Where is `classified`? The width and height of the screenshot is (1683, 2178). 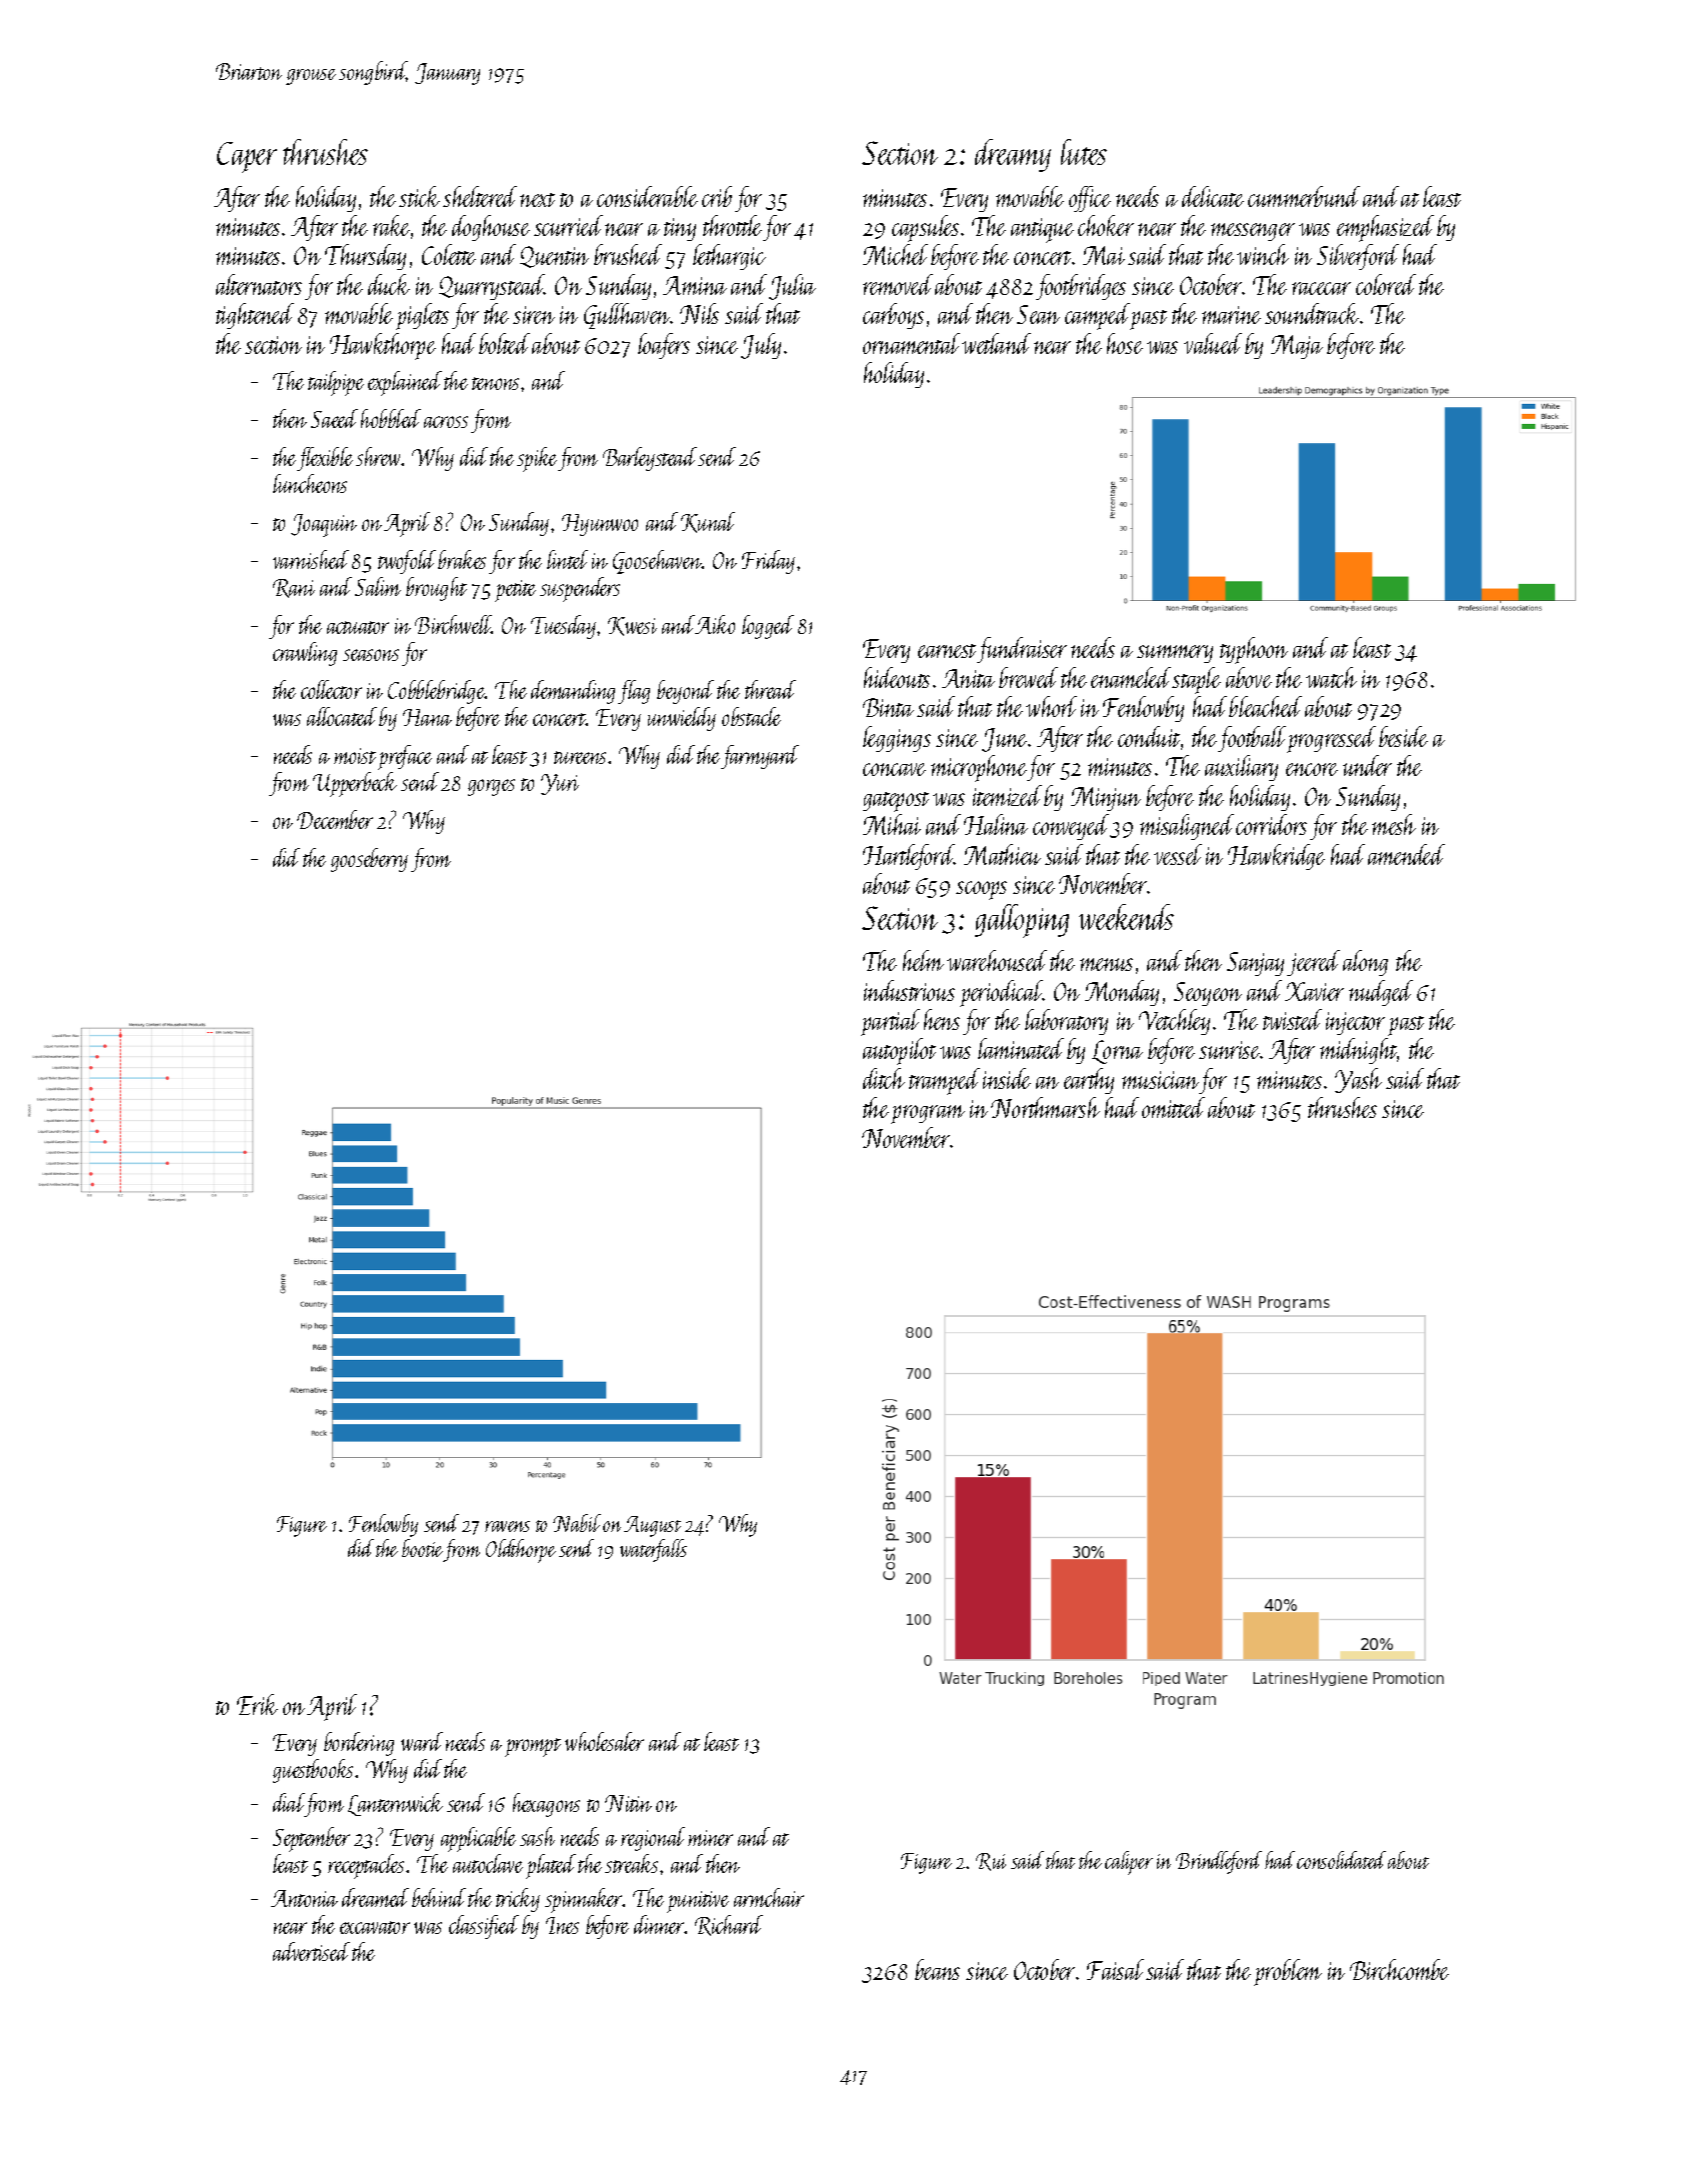 classified is located at coordinates (484, 1927).
